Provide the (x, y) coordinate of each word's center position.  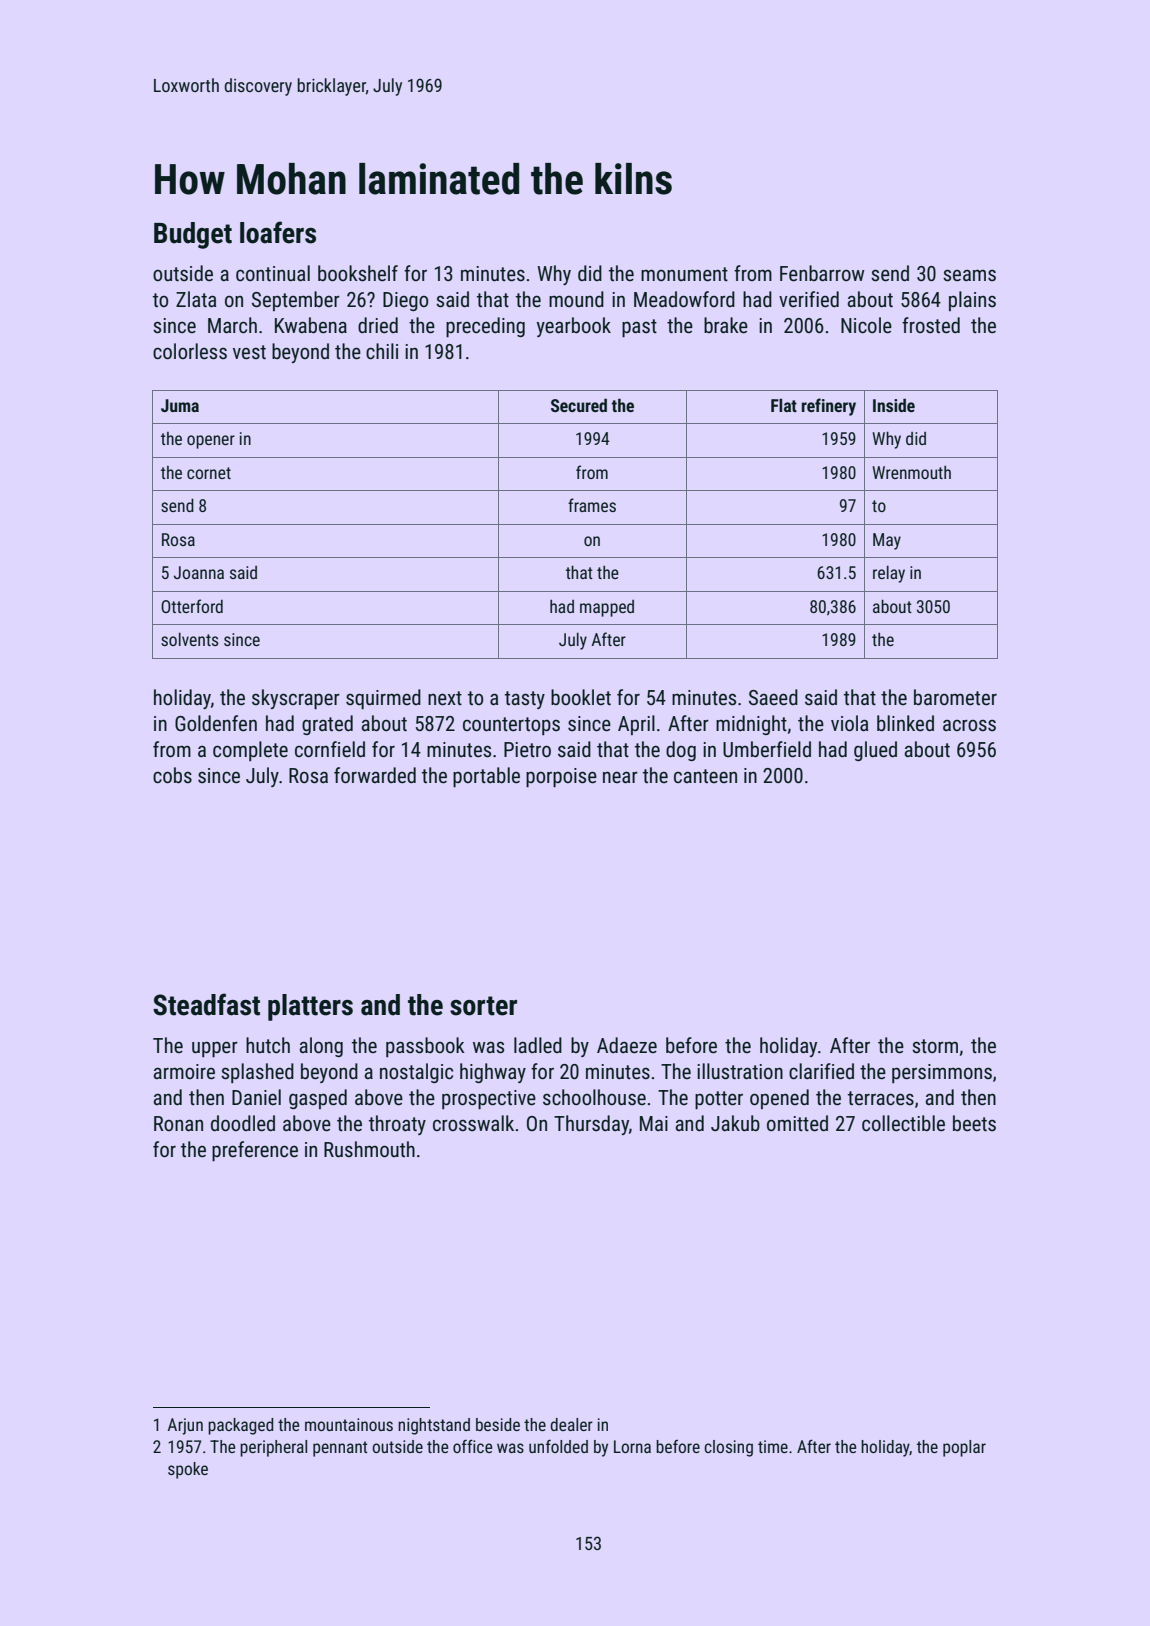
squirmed (383, 699)
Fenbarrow (822, 273)
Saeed (773, 697)
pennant (340, 1449)
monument (684, 274)
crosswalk (473, 1123)
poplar (964, 1448)
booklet (581, 697)
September (296, 301)
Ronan (178, 1123)
